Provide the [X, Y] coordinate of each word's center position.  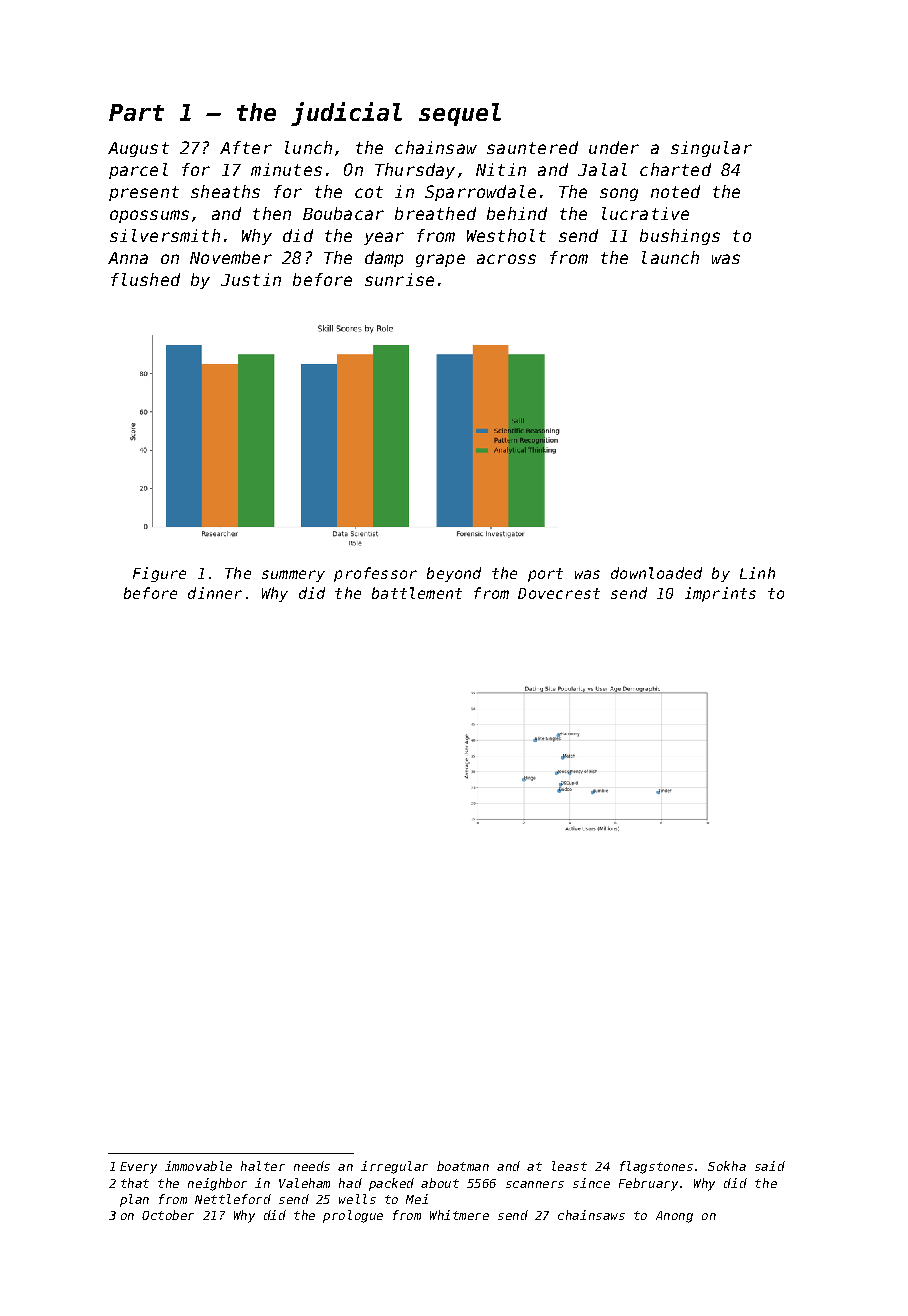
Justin [251, 279]
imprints [720, 594]
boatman [463, 1166]
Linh [757, 573]
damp [384, 259]
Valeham [304, 1183]
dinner [215, 593]
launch [670, 257]
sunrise [399, 279]
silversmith [165, 235]
